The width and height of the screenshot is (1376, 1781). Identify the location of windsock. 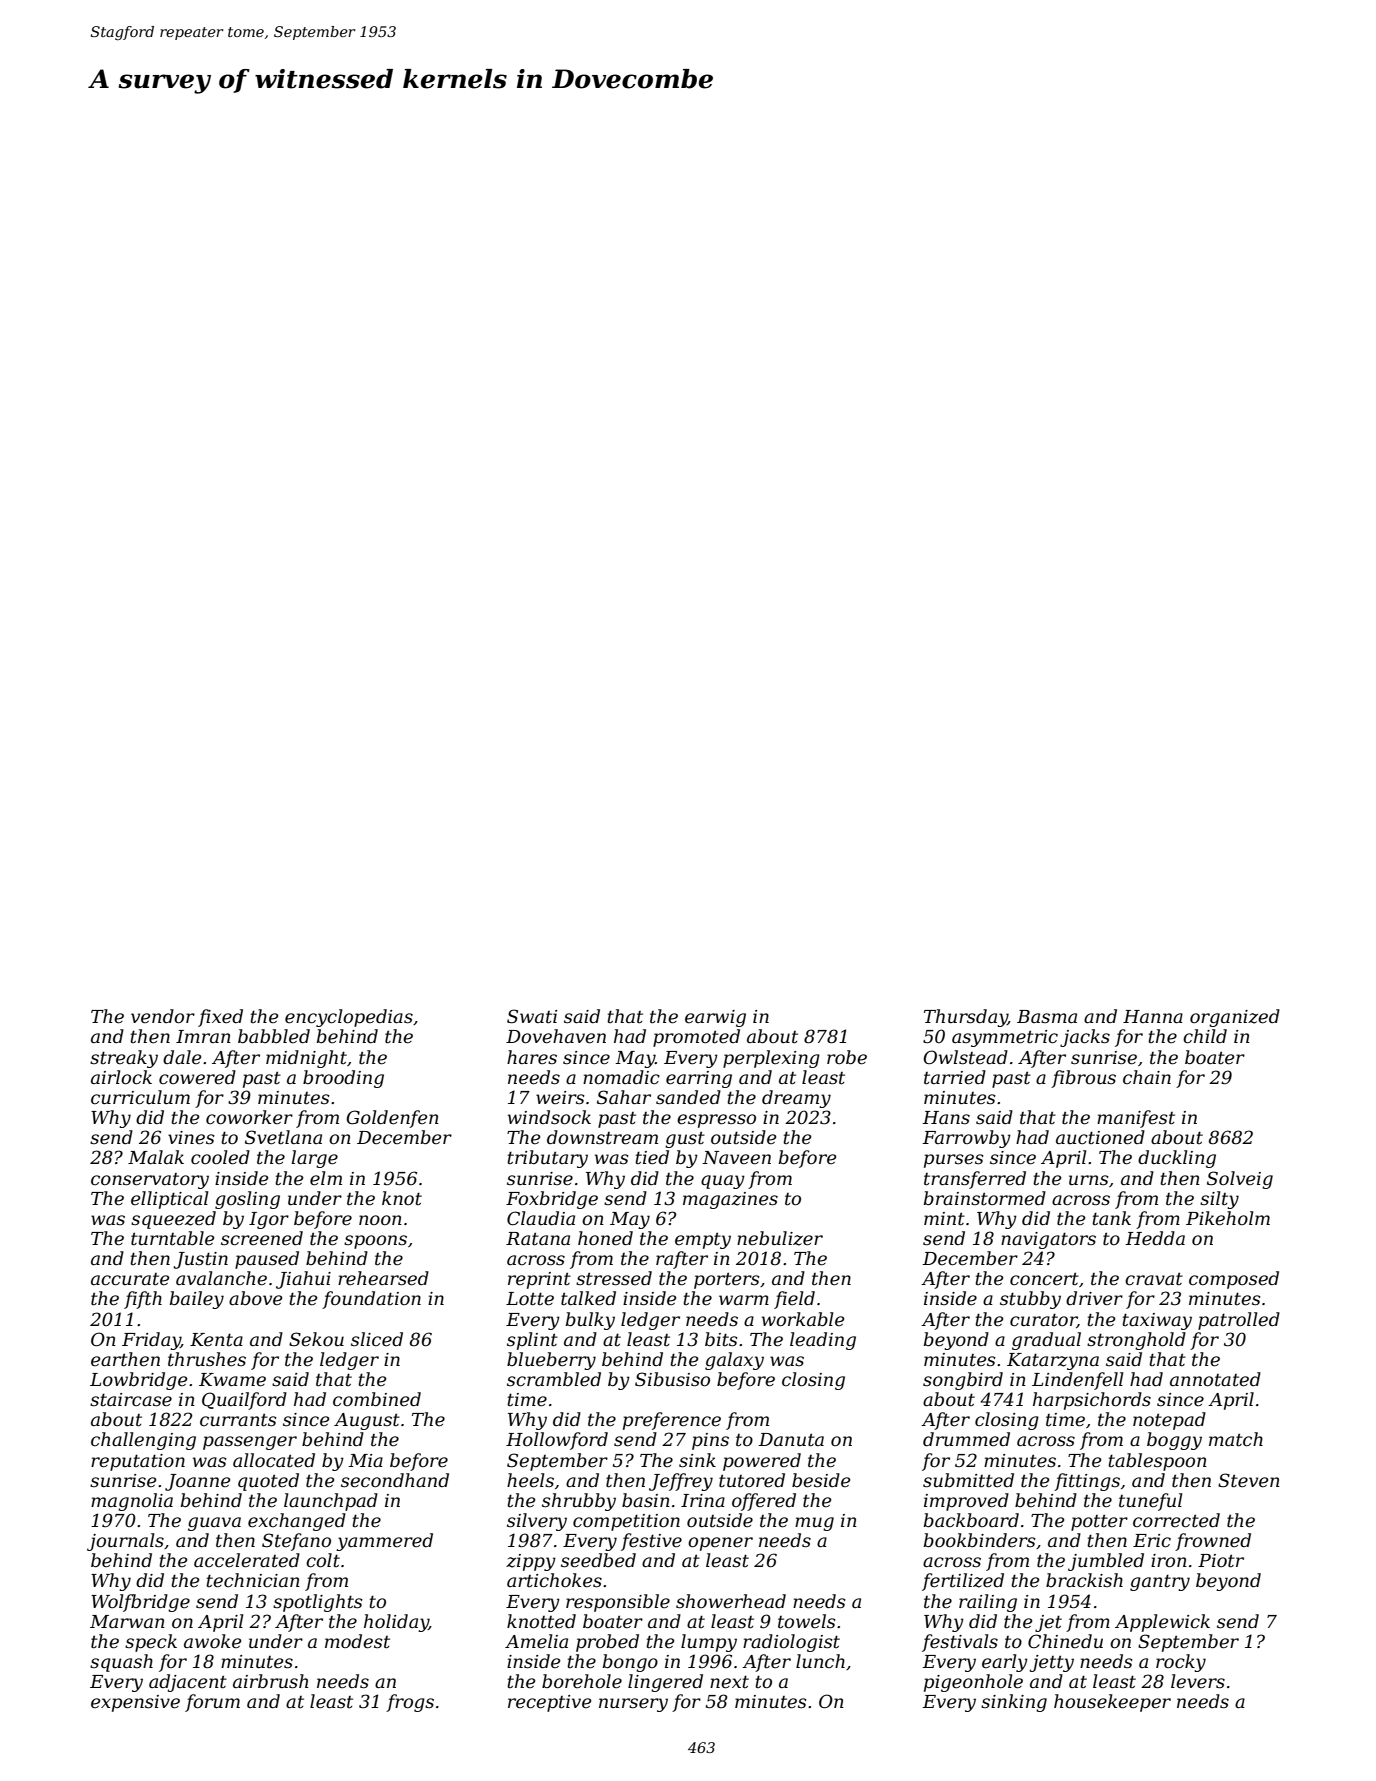
(549, 1117).
